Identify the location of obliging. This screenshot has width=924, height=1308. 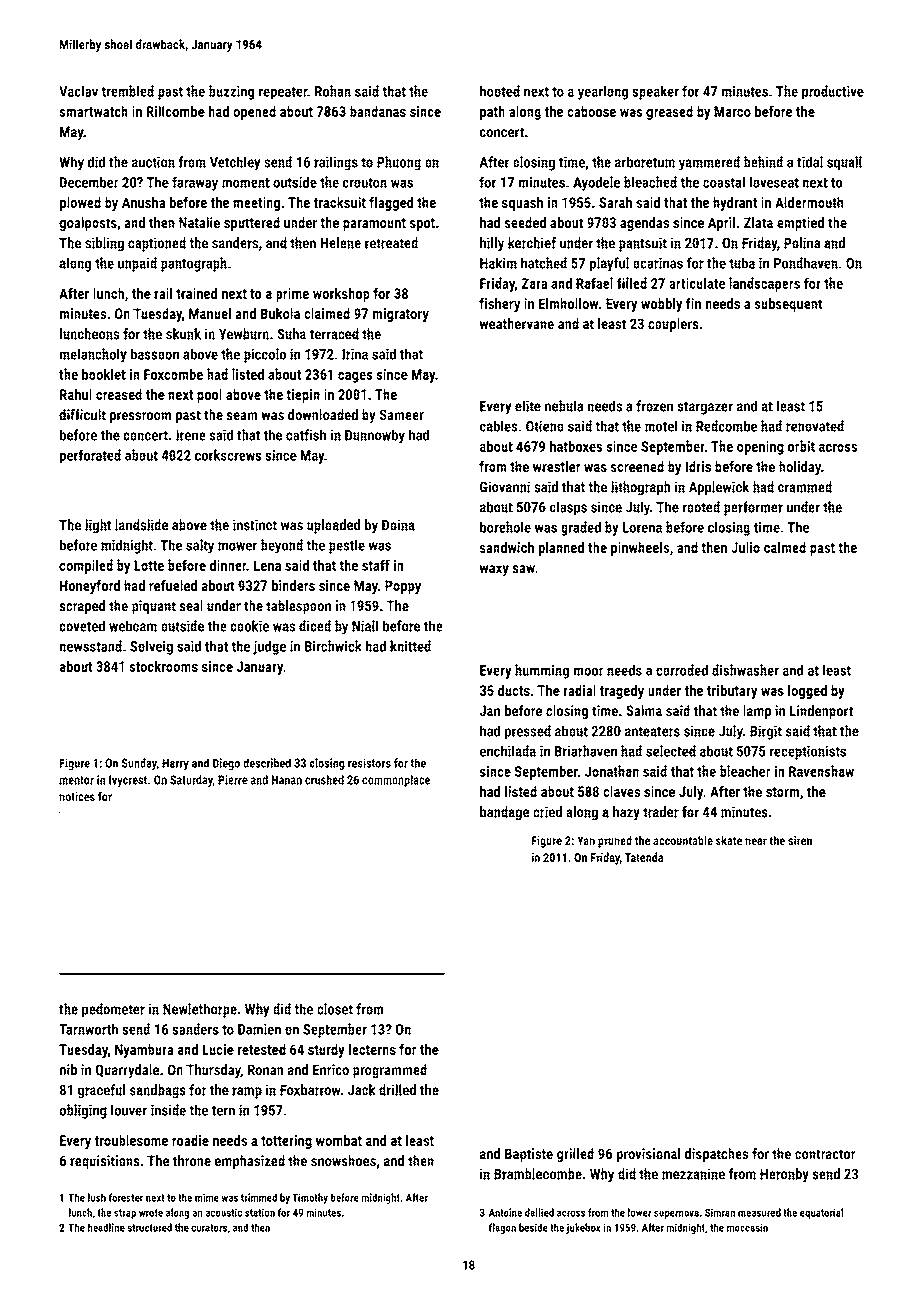
(83, 1111).
